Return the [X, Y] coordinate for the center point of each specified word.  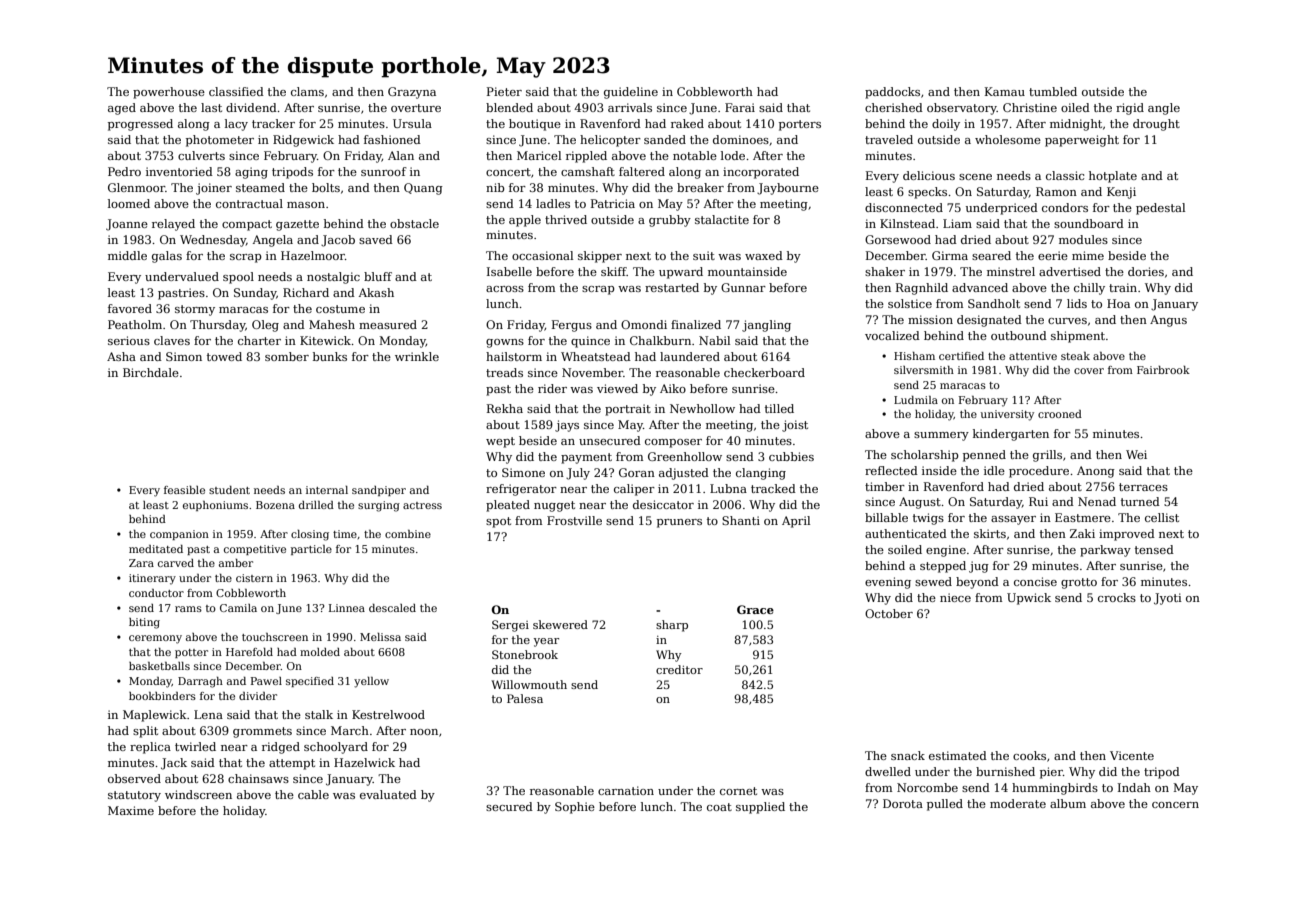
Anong [1096, 472]
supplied [760, 808]
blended [509, 107]
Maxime [131, 810]
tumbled [1053, 91]
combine [408, 534]
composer [673, 443]
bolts [326, 187]
